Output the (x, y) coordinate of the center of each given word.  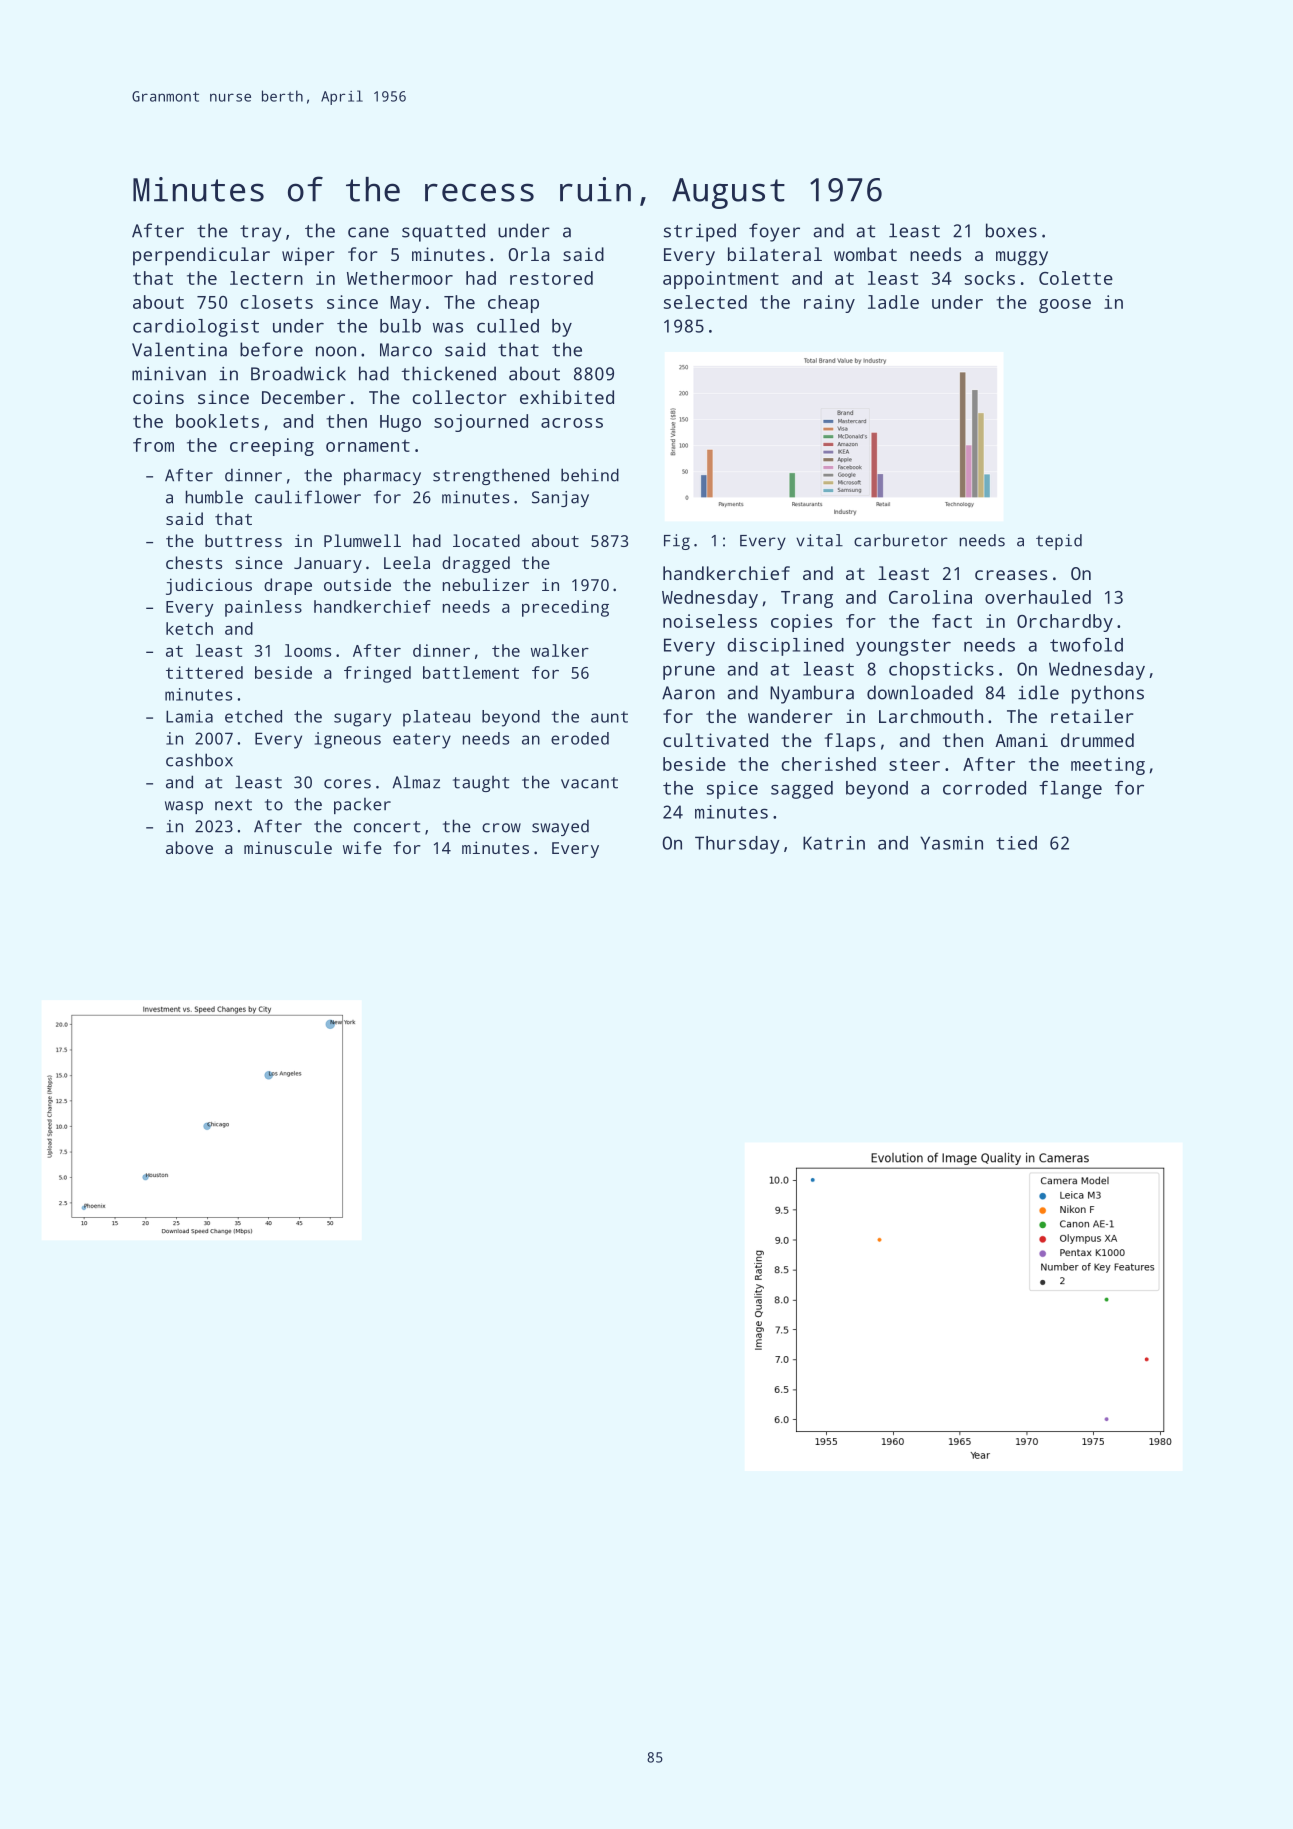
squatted (443, 232)
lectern (266, 278)
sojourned (481, 423)
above (189, 847)
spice (732, 790)
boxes (1011, 230)
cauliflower (308, 497)
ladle (893, 302)
